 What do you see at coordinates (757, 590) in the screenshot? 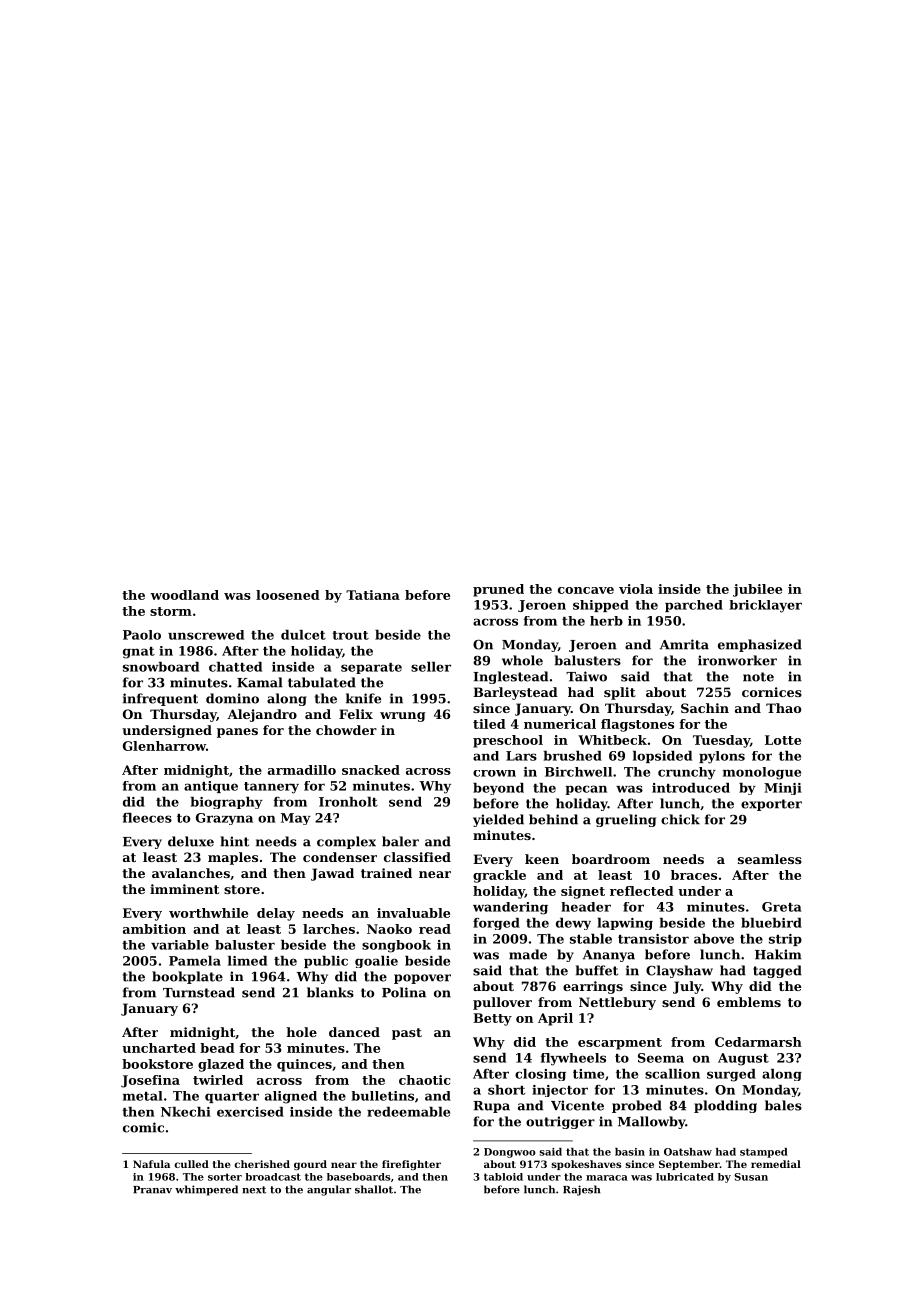
I see `jubilee` at bounding box center [757, 590].
